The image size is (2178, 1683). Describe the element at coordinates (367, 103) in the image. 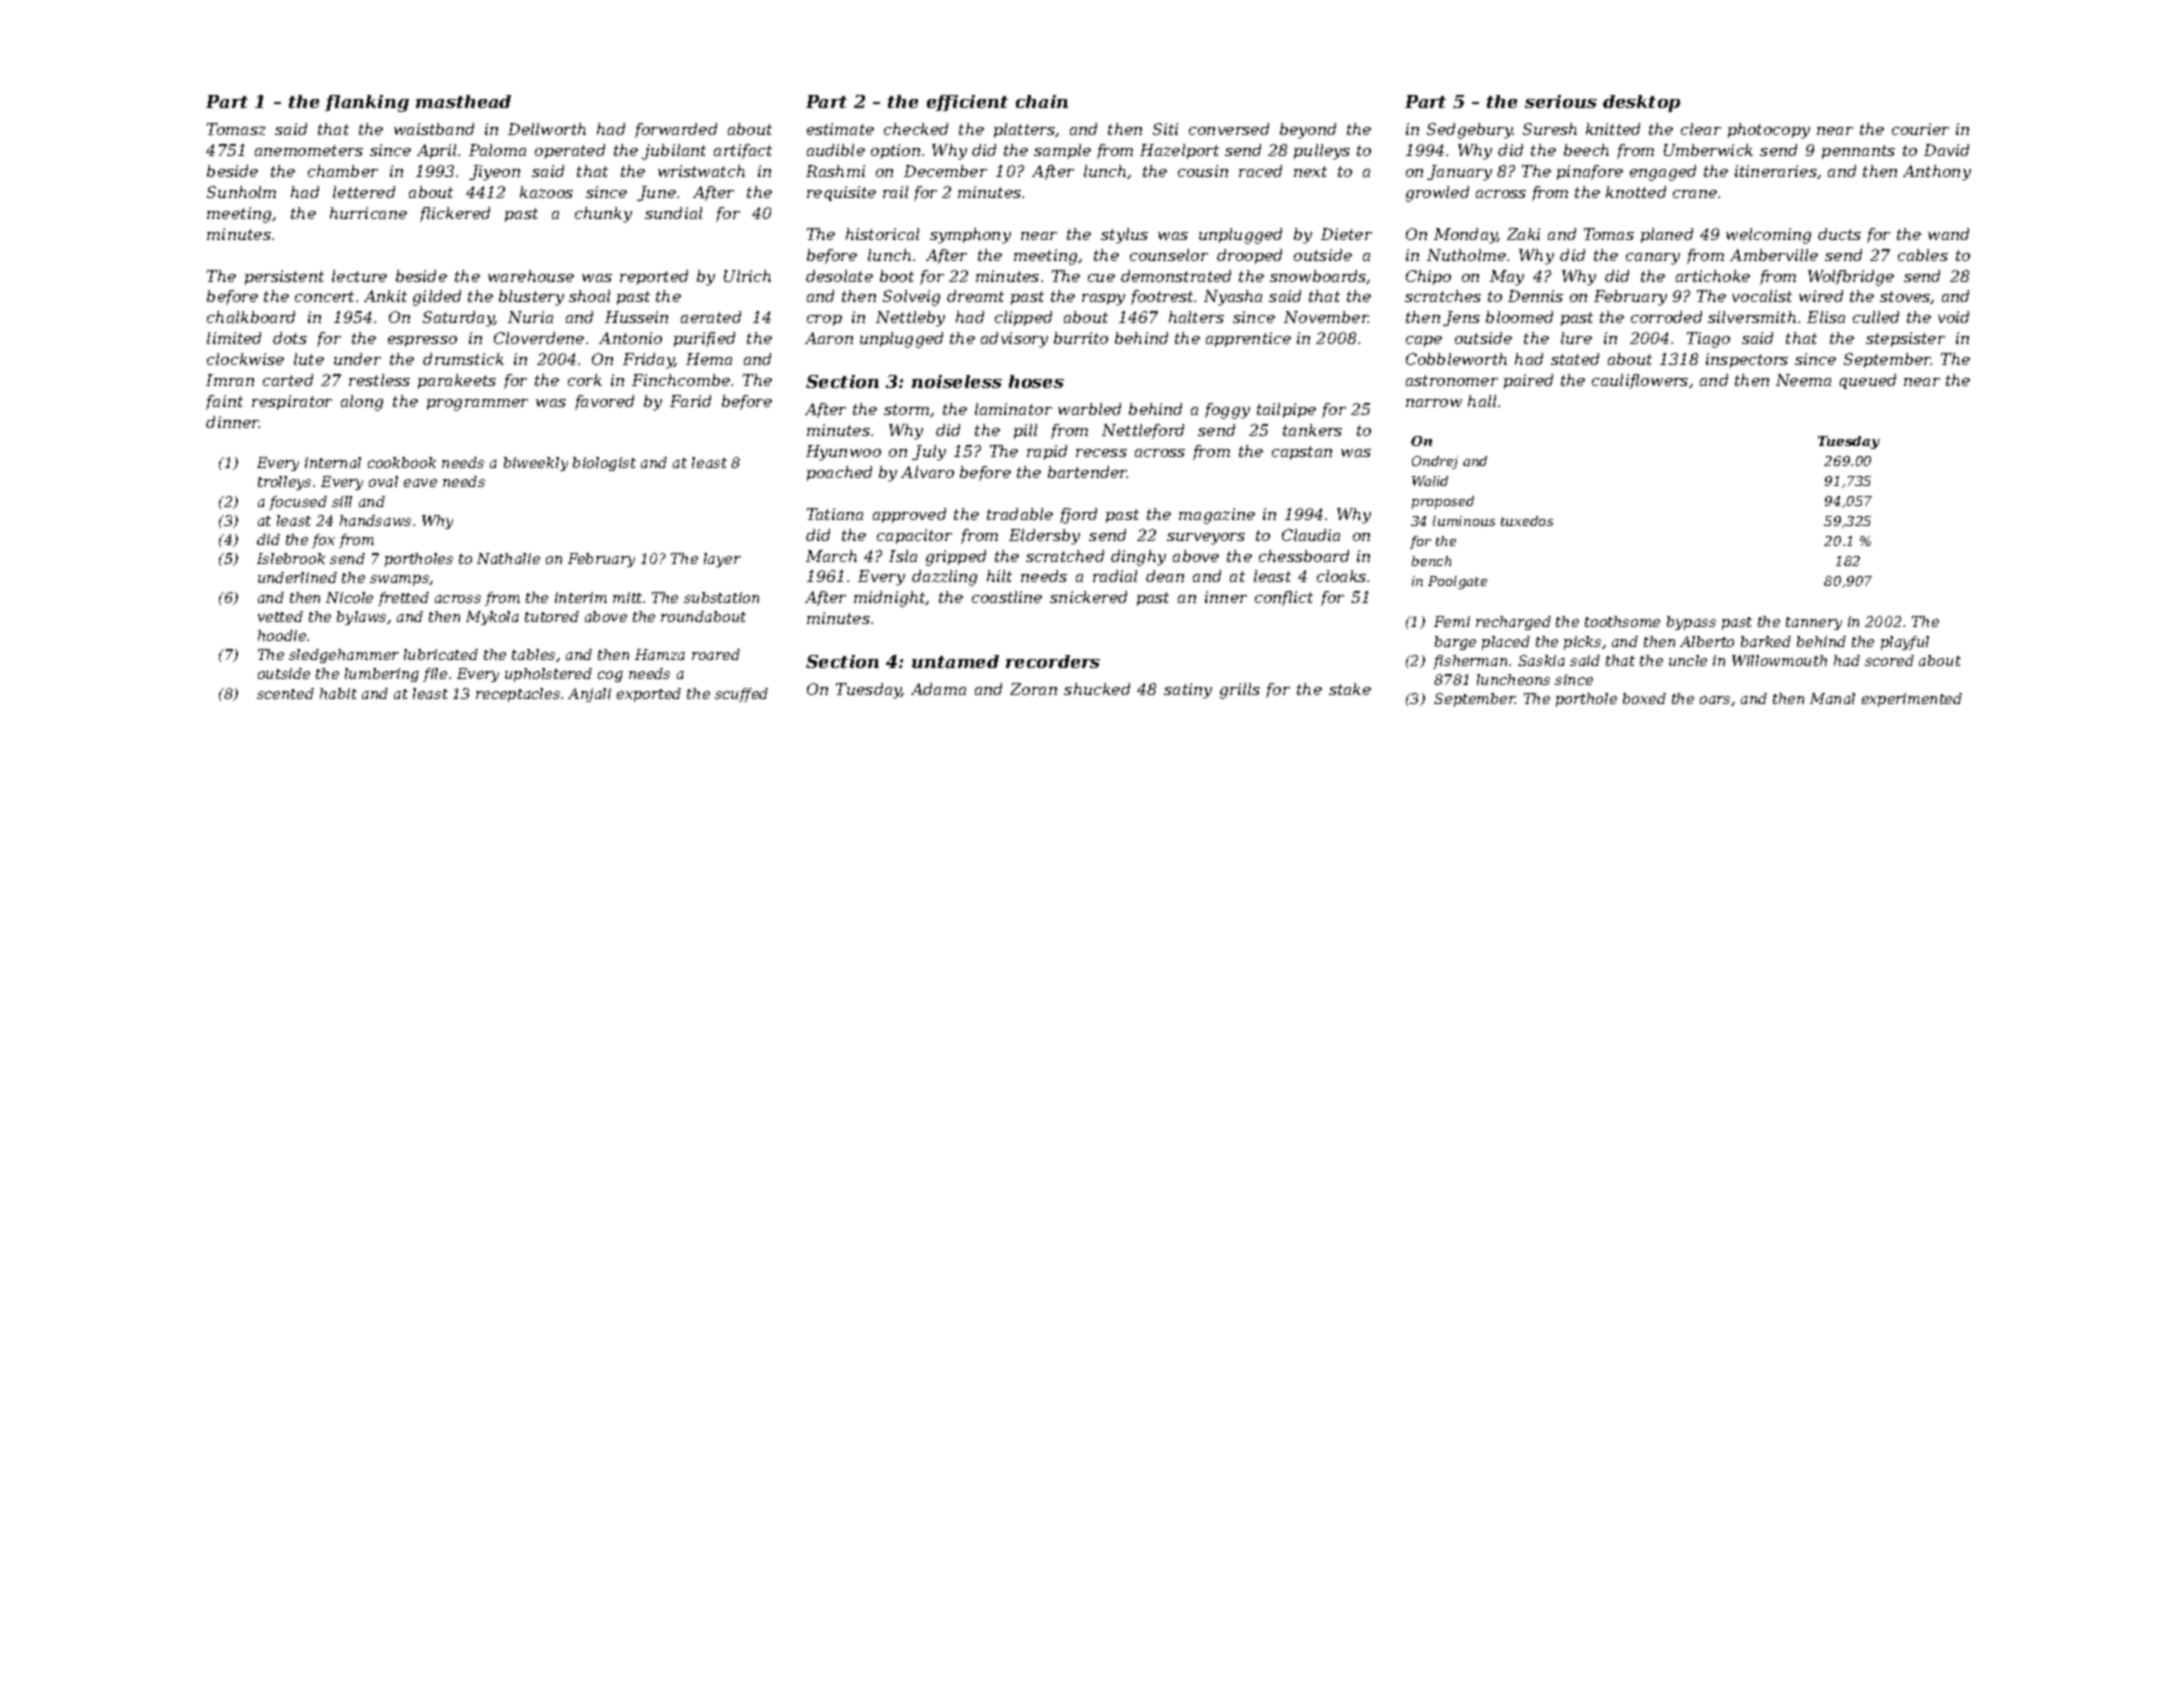

I see `flanking` at that location.
